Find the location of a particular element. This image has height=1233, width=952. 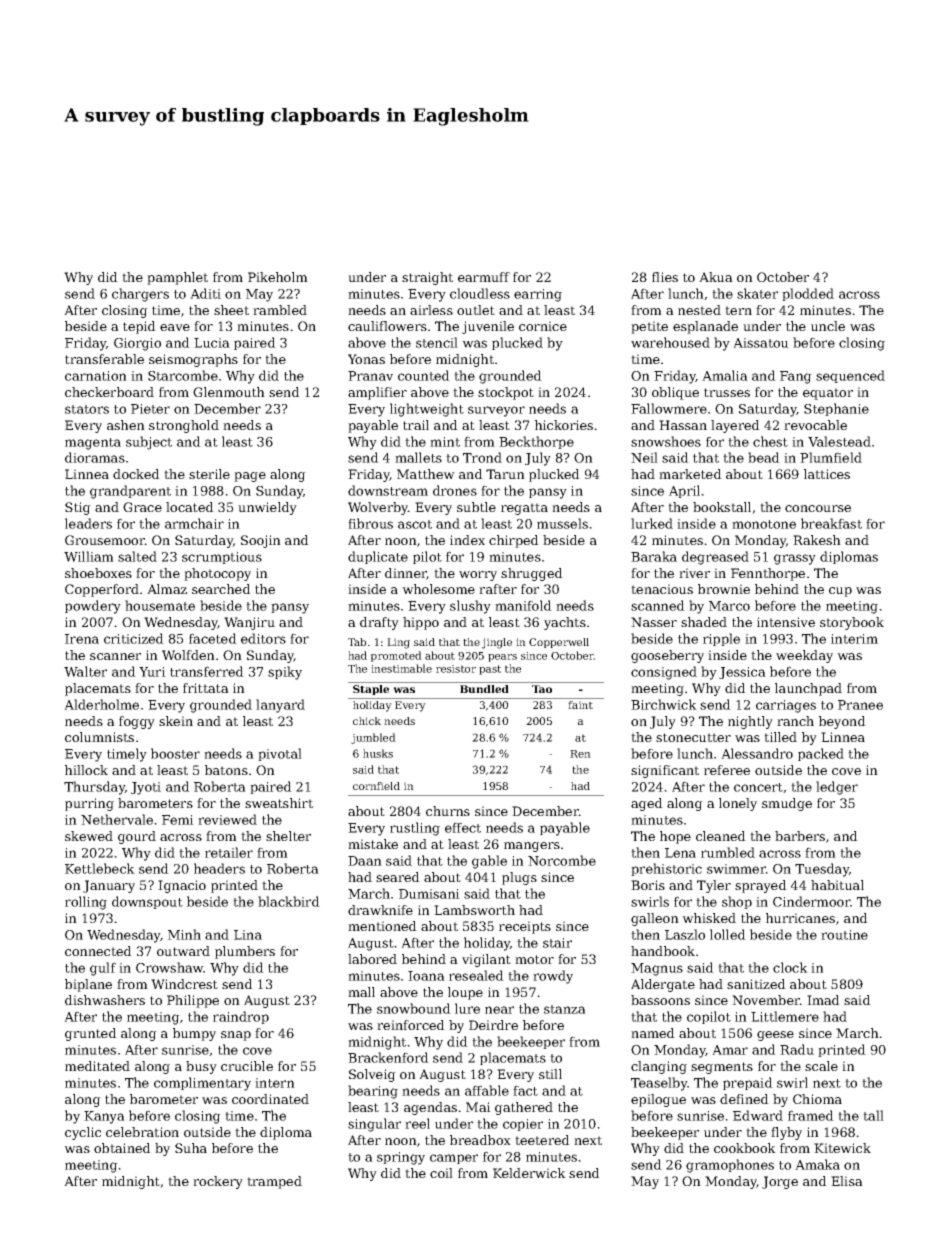

Suha is located at coordinates (191, 1148).
